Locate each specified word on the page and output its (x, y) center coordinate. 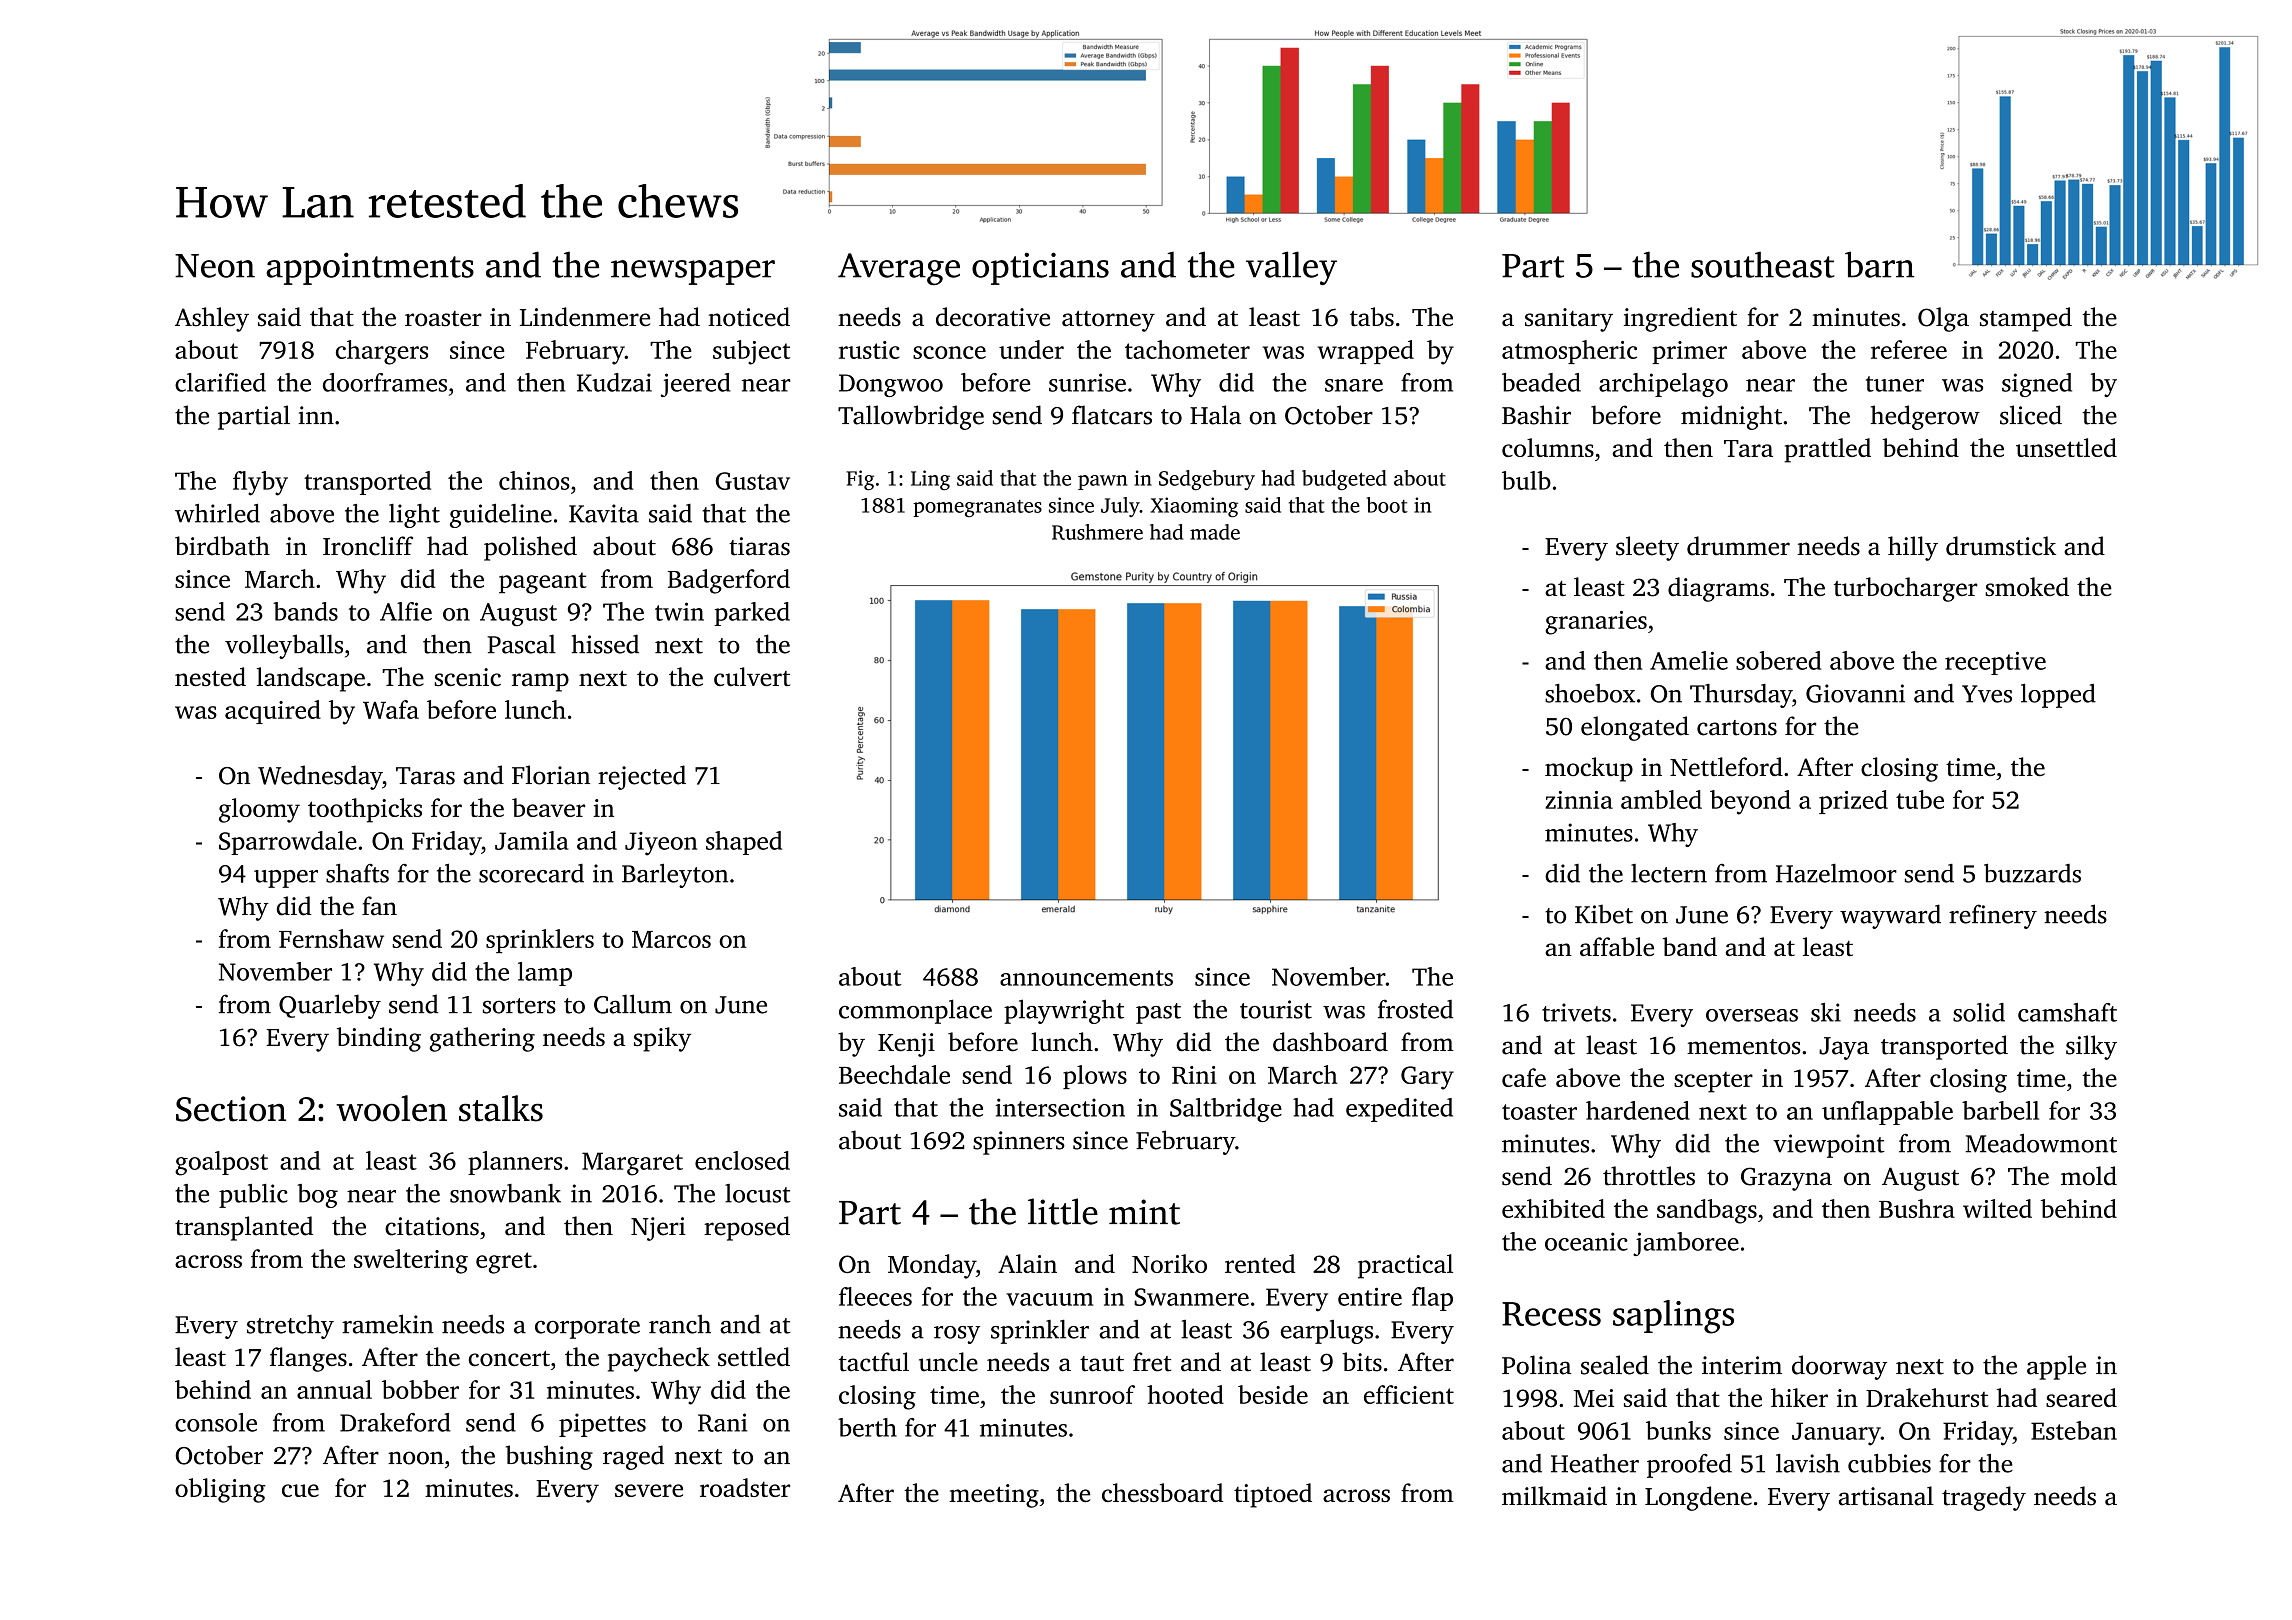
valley (1291, 268)
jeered (696, 385)
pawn (1102, 482)
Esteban (2074, 1430)
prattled (1827, 450)
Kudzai (614, 382)
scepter (1713, 1082)
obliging (220, 1490)
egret (504, 1263)
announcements (1086, 978)
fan (379, 906)
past (1158, 1013)
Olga (1943, 319)
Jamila (532, 840)
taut (1102, 1364)
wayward (1890, 916)
